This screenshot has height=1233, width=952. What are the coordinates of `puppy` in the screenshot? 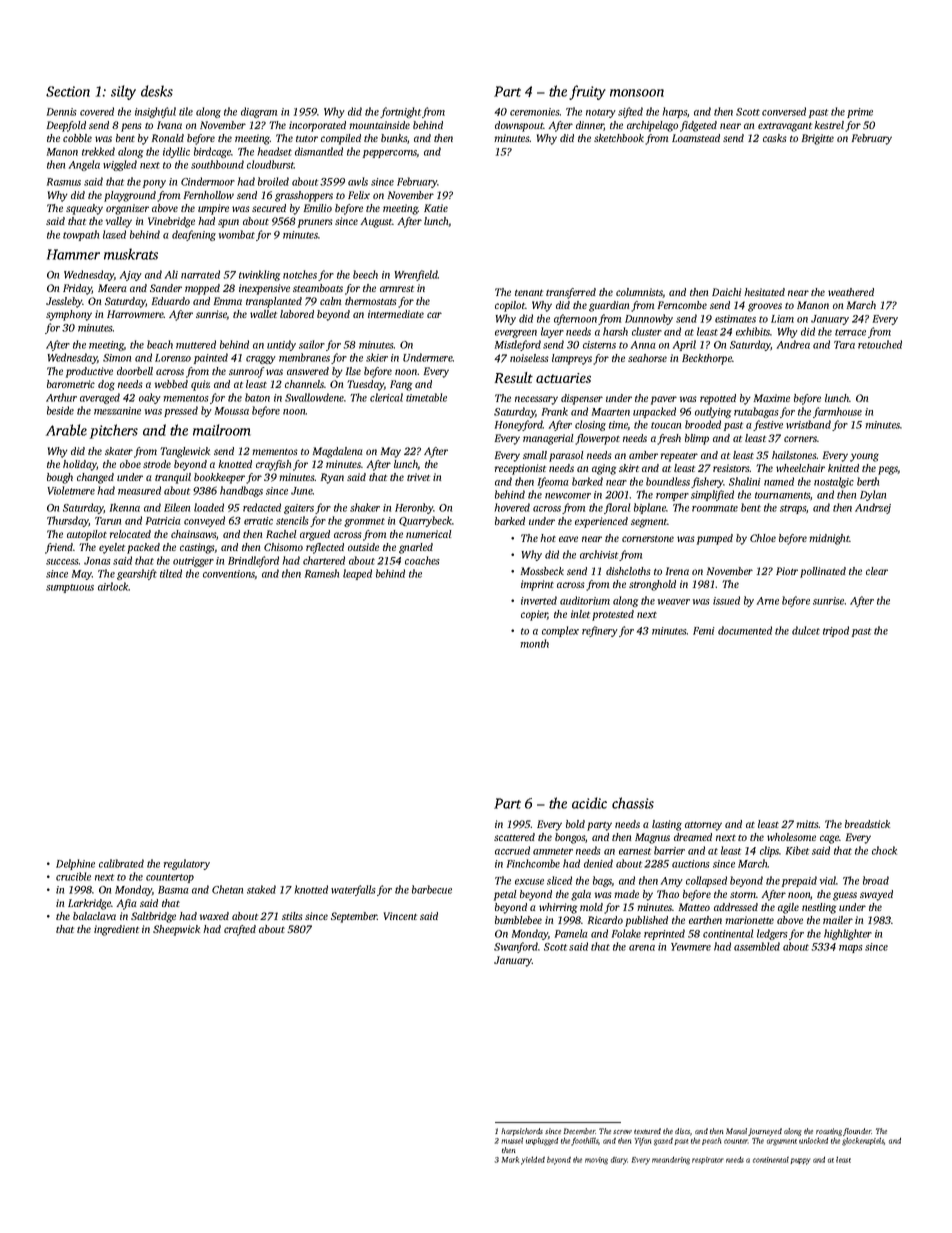 It's located at (800, 1161).
